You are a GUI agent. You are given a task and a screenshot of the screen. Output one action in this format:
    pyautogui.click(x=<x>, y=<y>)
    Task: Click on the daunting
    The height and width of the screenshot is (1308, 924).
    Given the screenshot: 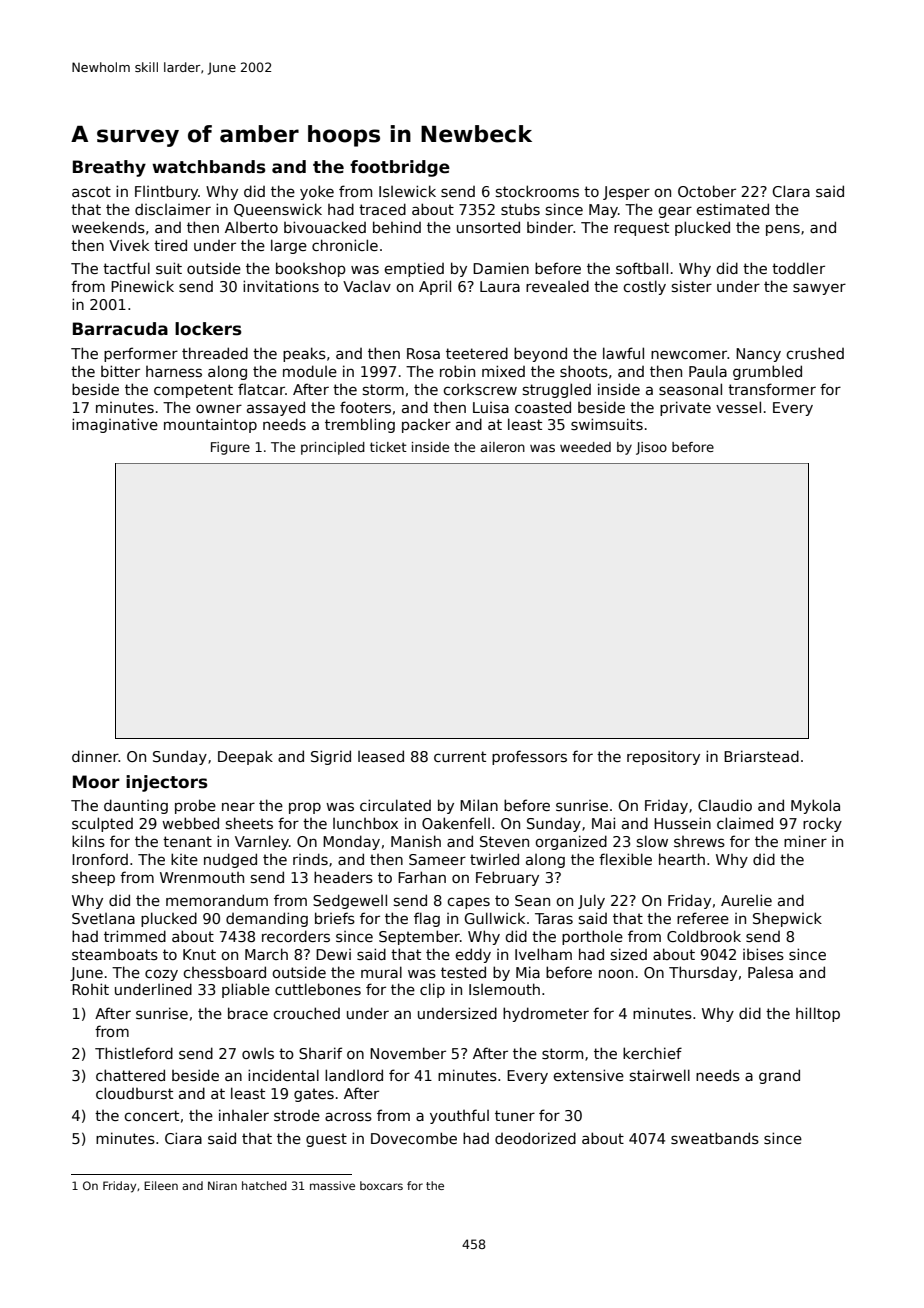 What is the action you would take?
    pyautogui.click(x=136, y=806)
